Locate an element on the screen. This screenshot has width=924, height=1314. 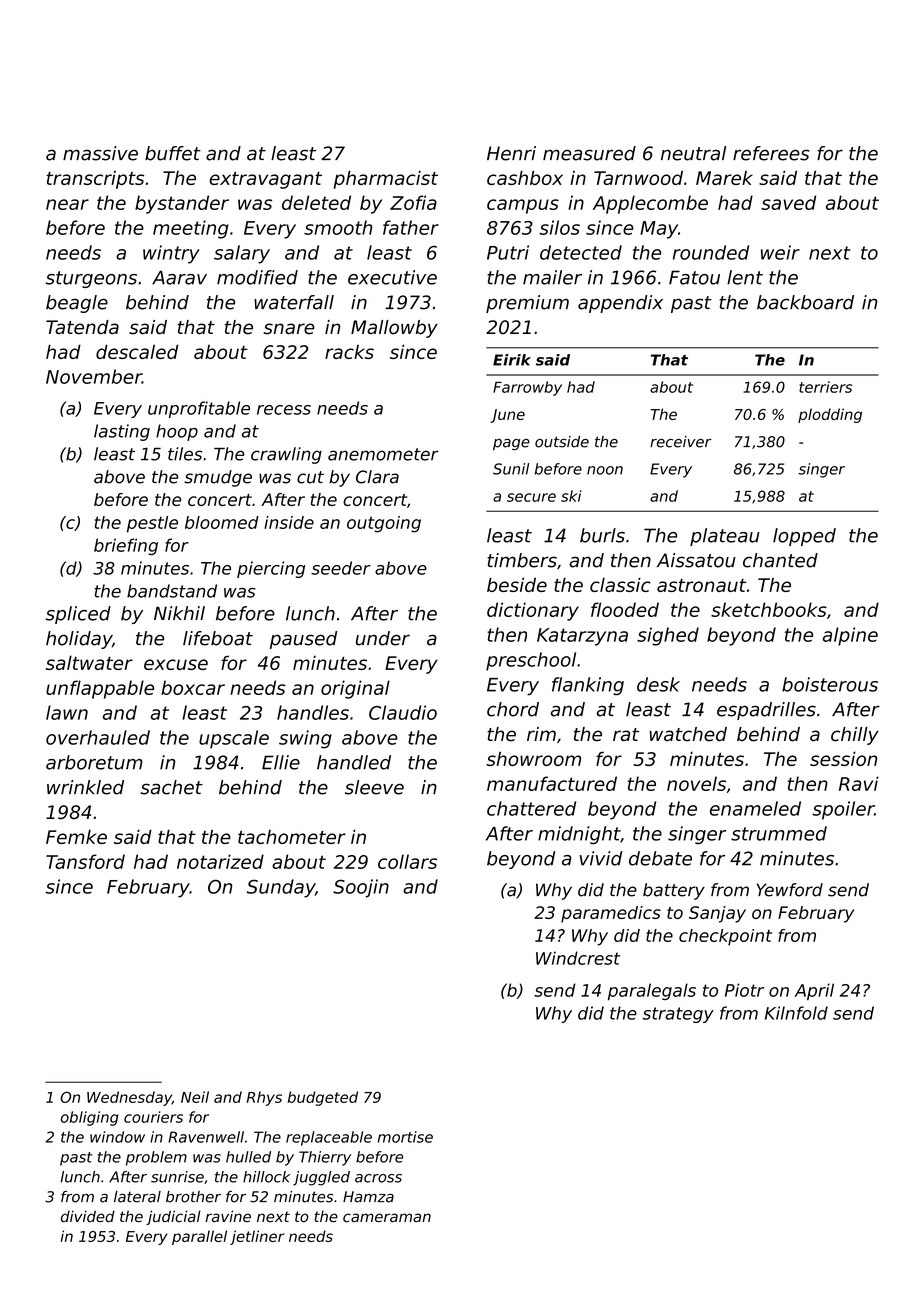
lent is located at coordinates (745, 277).
